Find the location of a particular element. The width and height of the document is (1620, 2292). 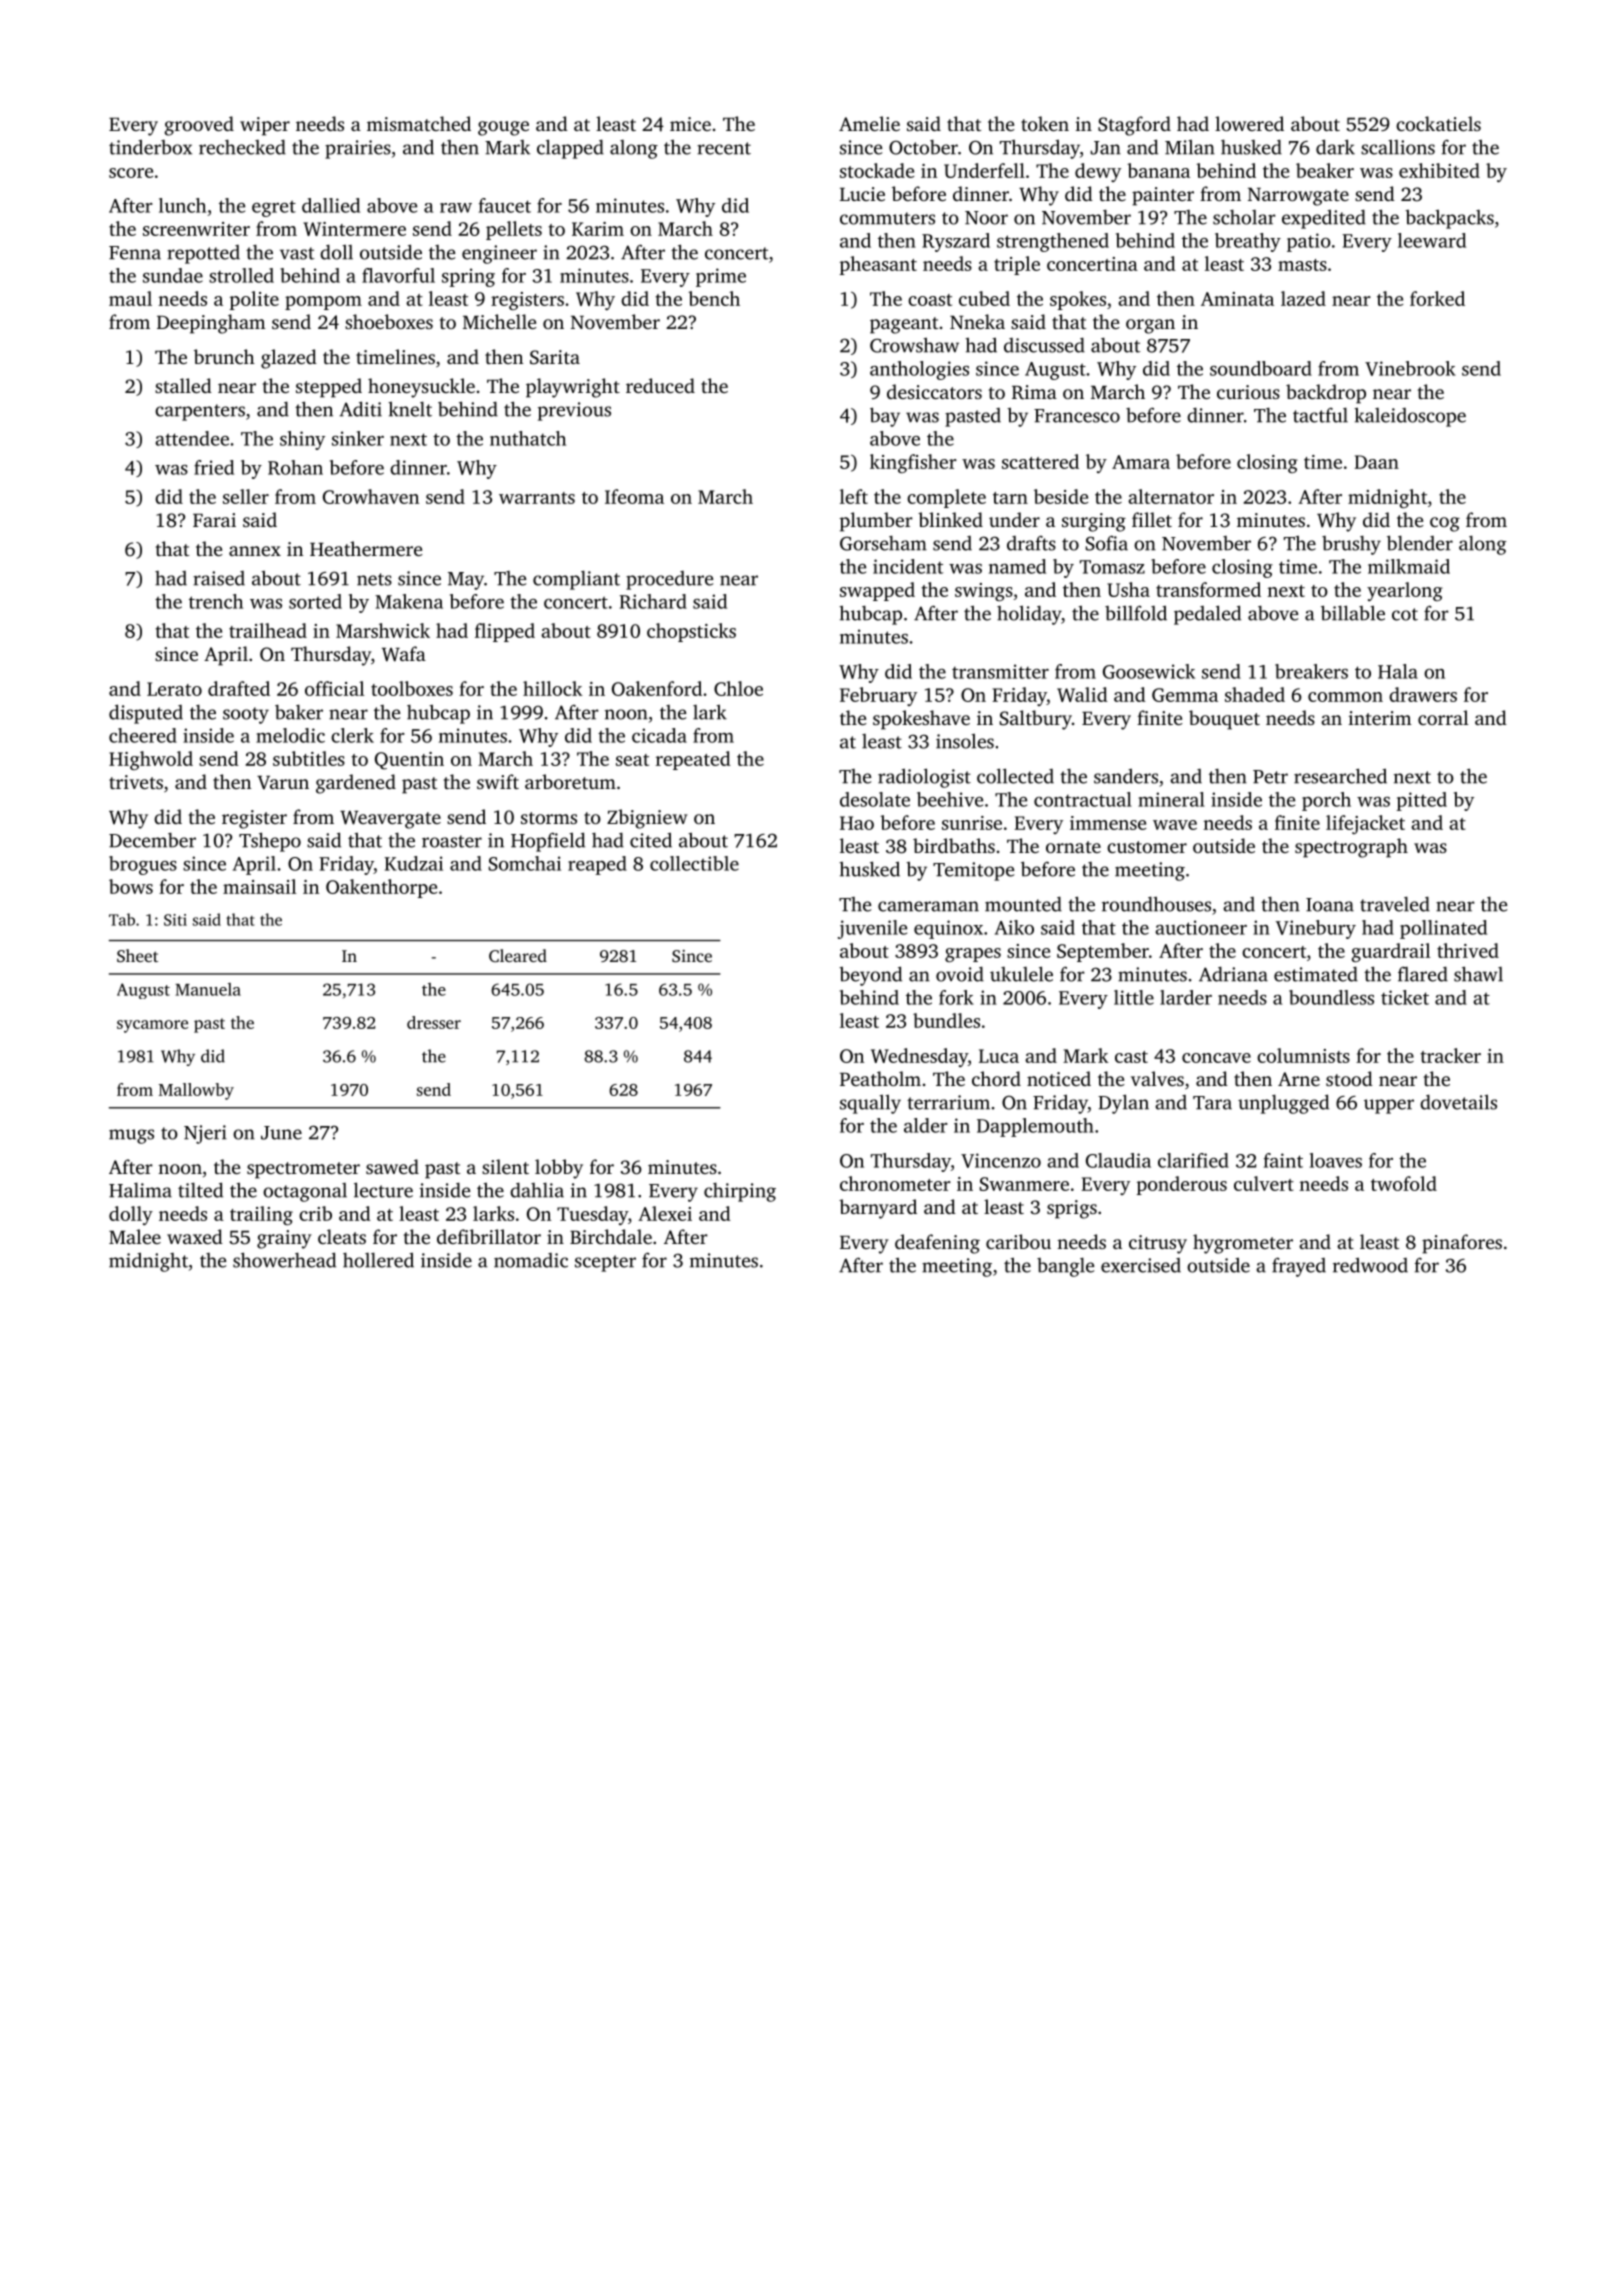

ponderous is located at coordinates (1182, 1185).
